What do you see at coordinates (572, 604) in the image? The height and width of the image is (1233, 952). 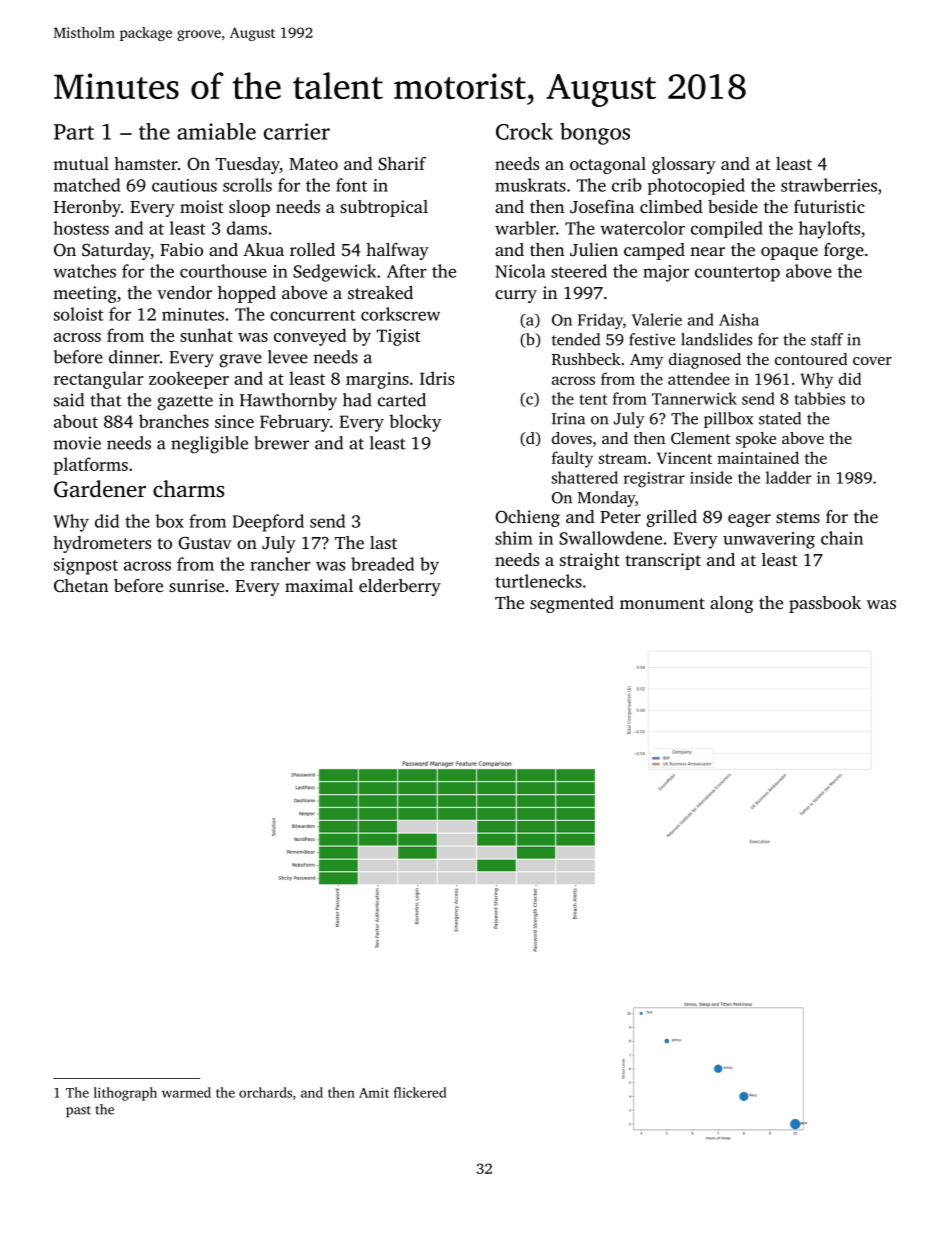 I see `segmented` at bounding box center [572, 604].
